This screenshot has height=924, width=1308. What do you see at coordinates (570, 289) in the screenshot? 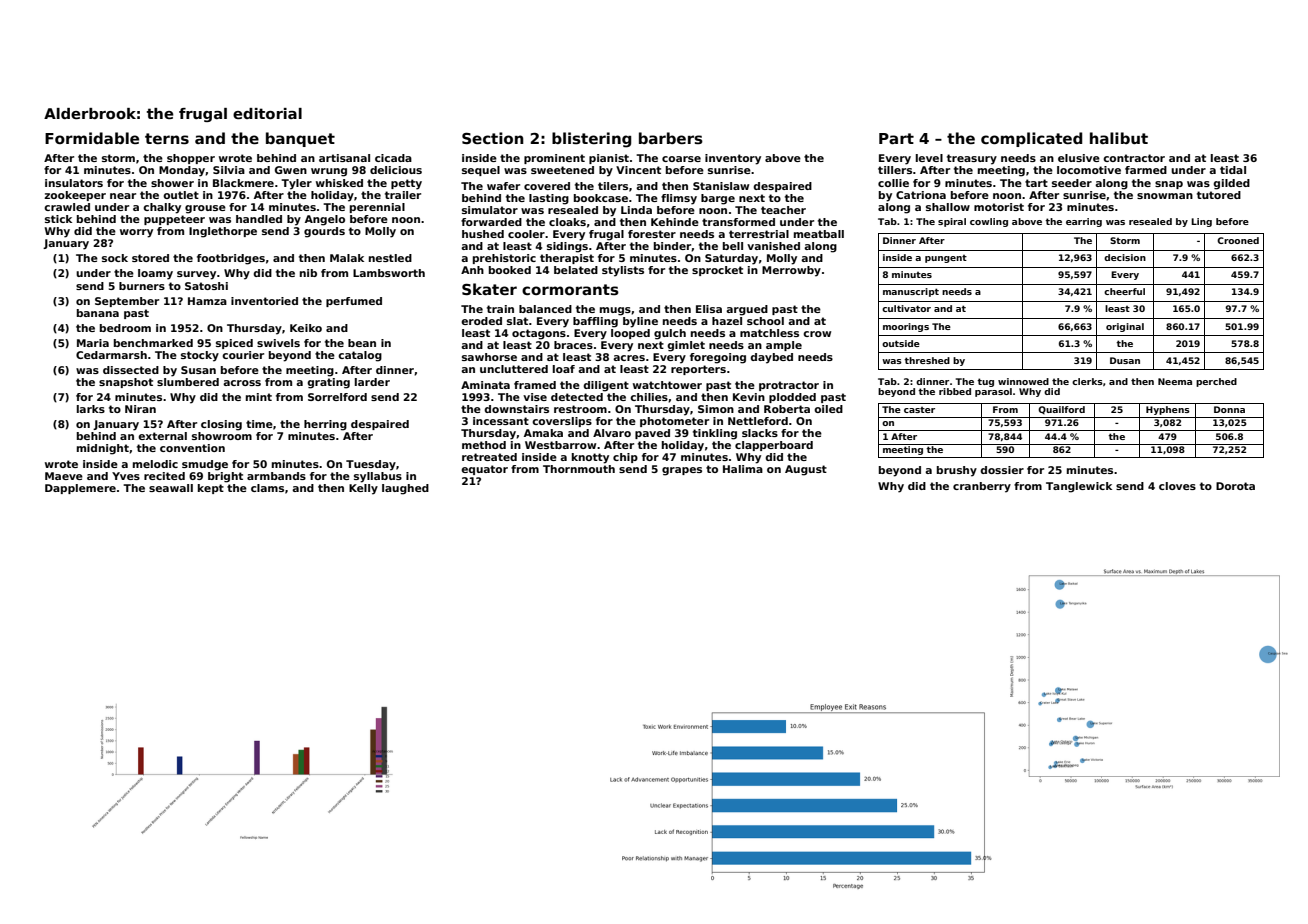
I see `cormorants` at bounding box center [570, 289].
